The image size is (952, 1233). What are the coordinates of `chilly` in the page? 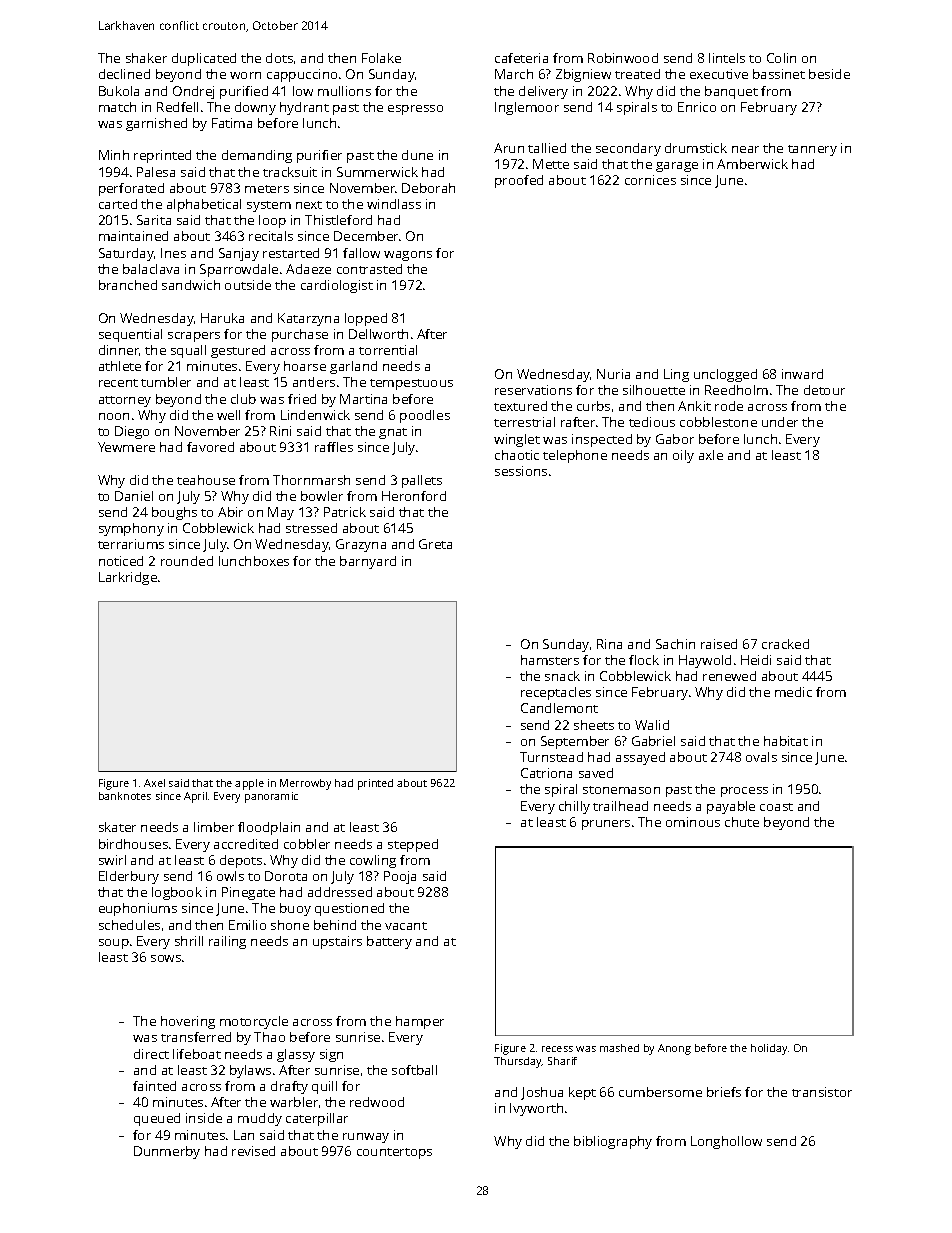 It's located at (574, 807).
